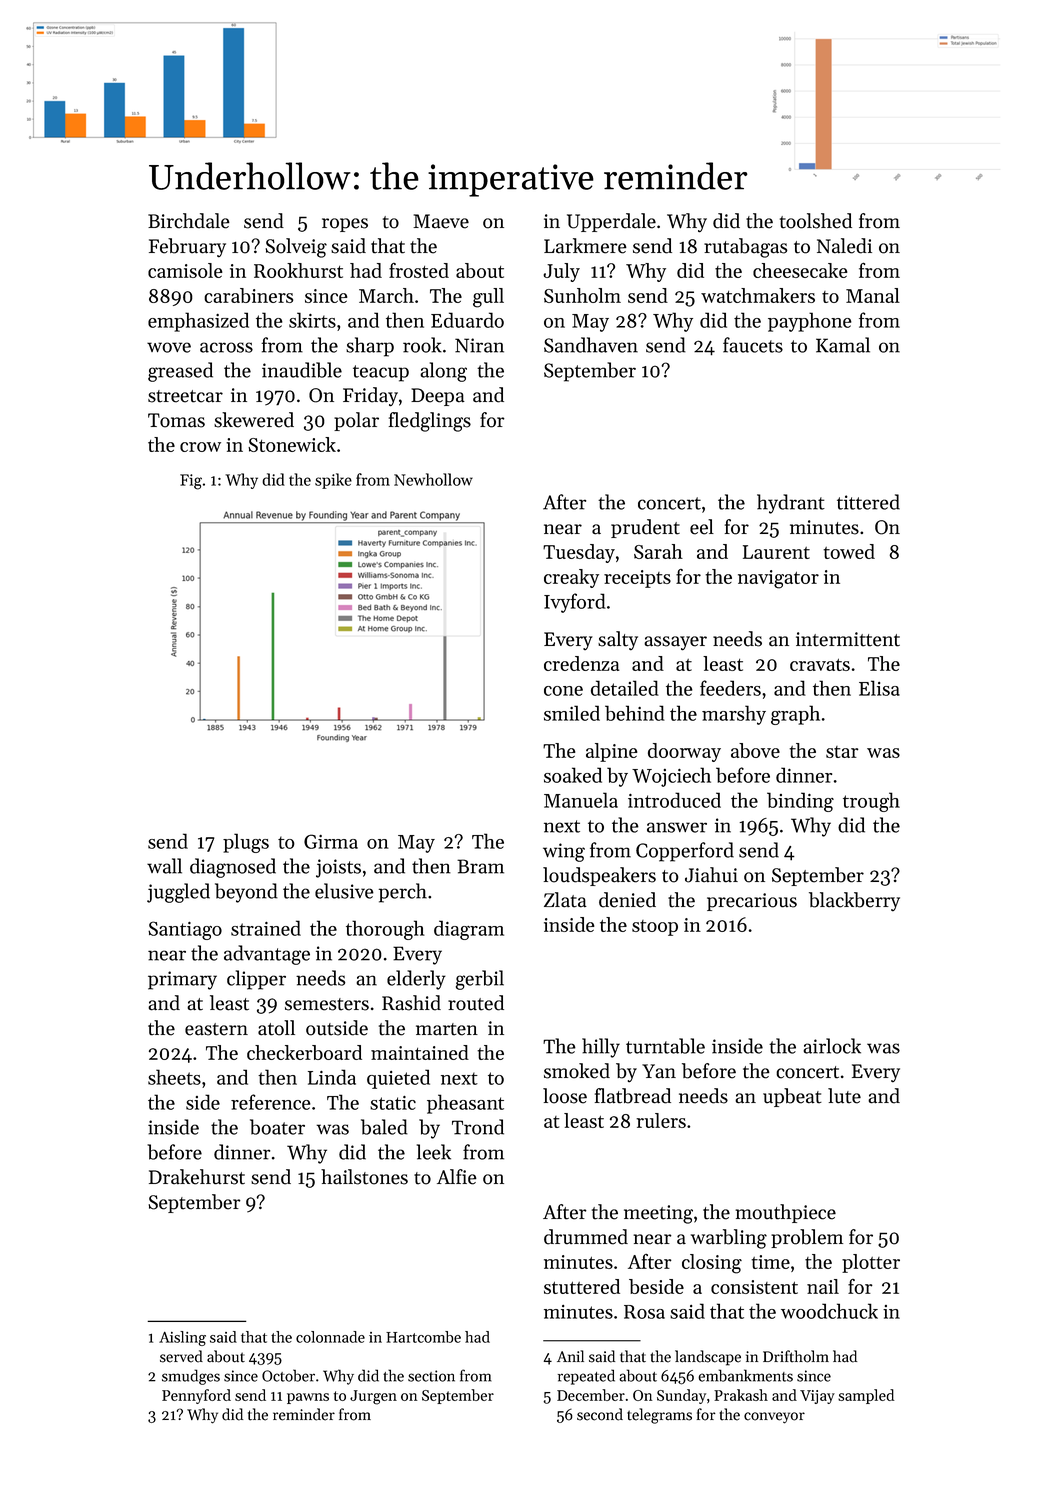  Describe the element at coordinates (330, 1337) in the screenshot. I see `colonnade` at that location.
